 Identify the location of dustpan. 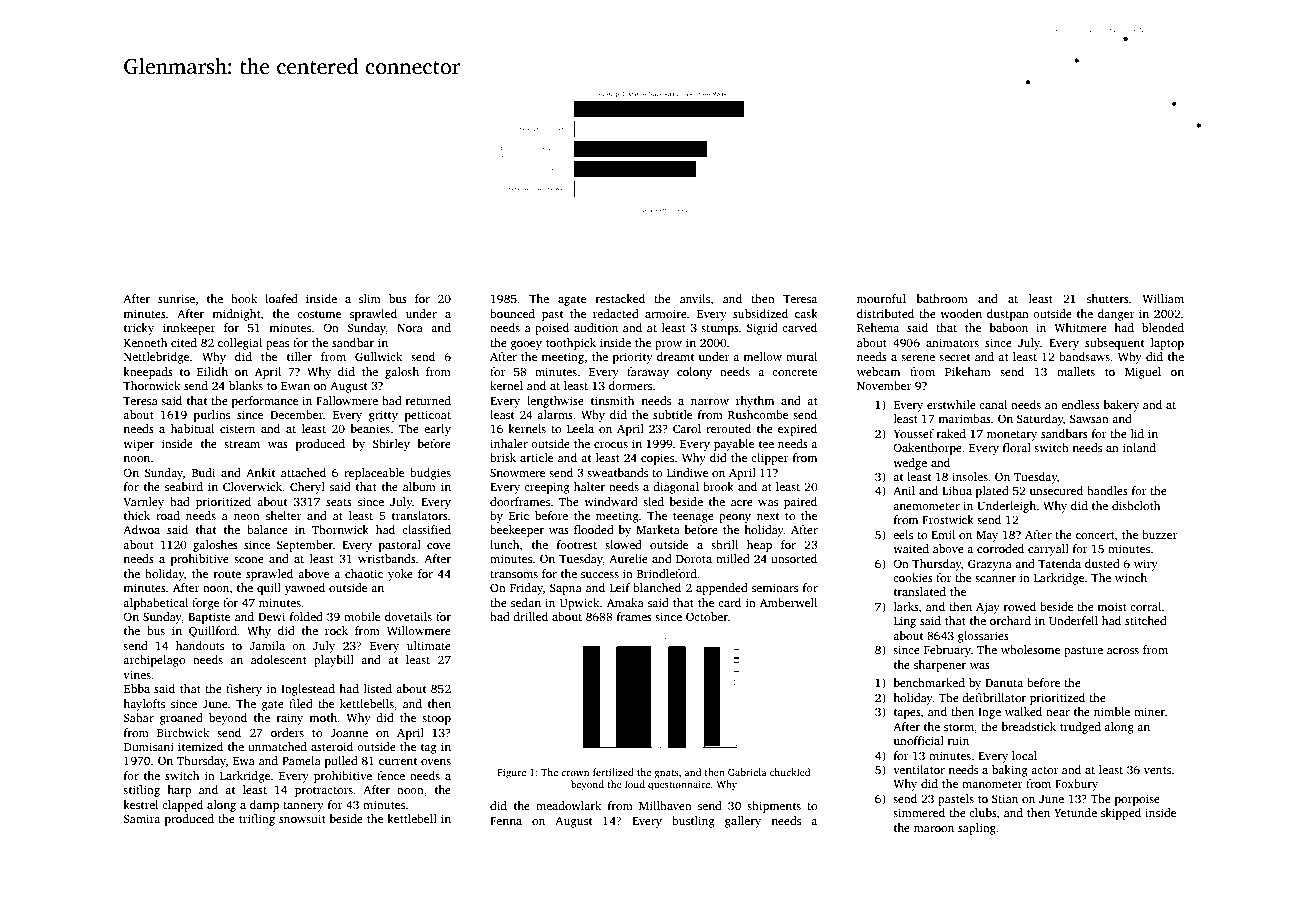
(1008, 315).
